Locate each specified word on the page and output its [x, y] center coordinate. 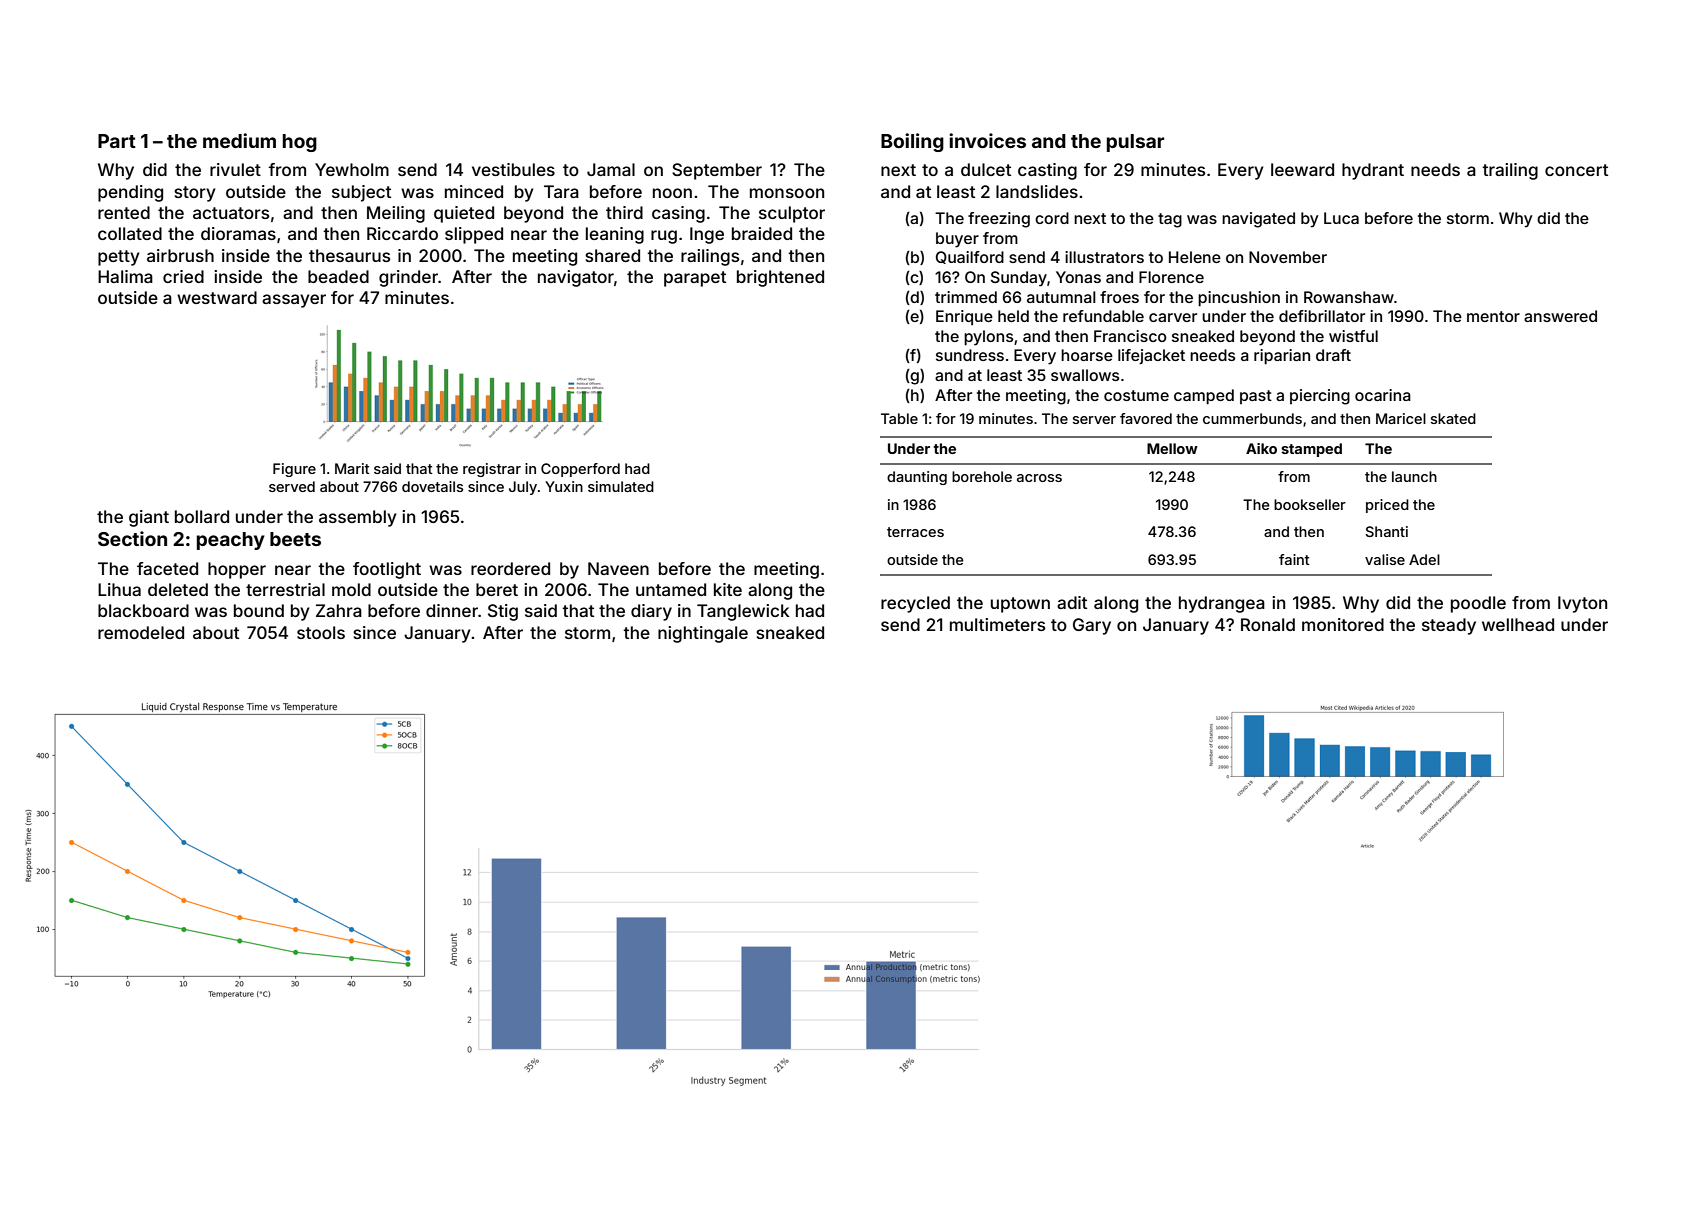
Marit [352, 468]
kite [728, 589]
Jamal [611, 169]
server [1094, 420]
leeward [1302, 169]
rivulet [235, 169]
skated [1453, 418]
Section [132, 538]
